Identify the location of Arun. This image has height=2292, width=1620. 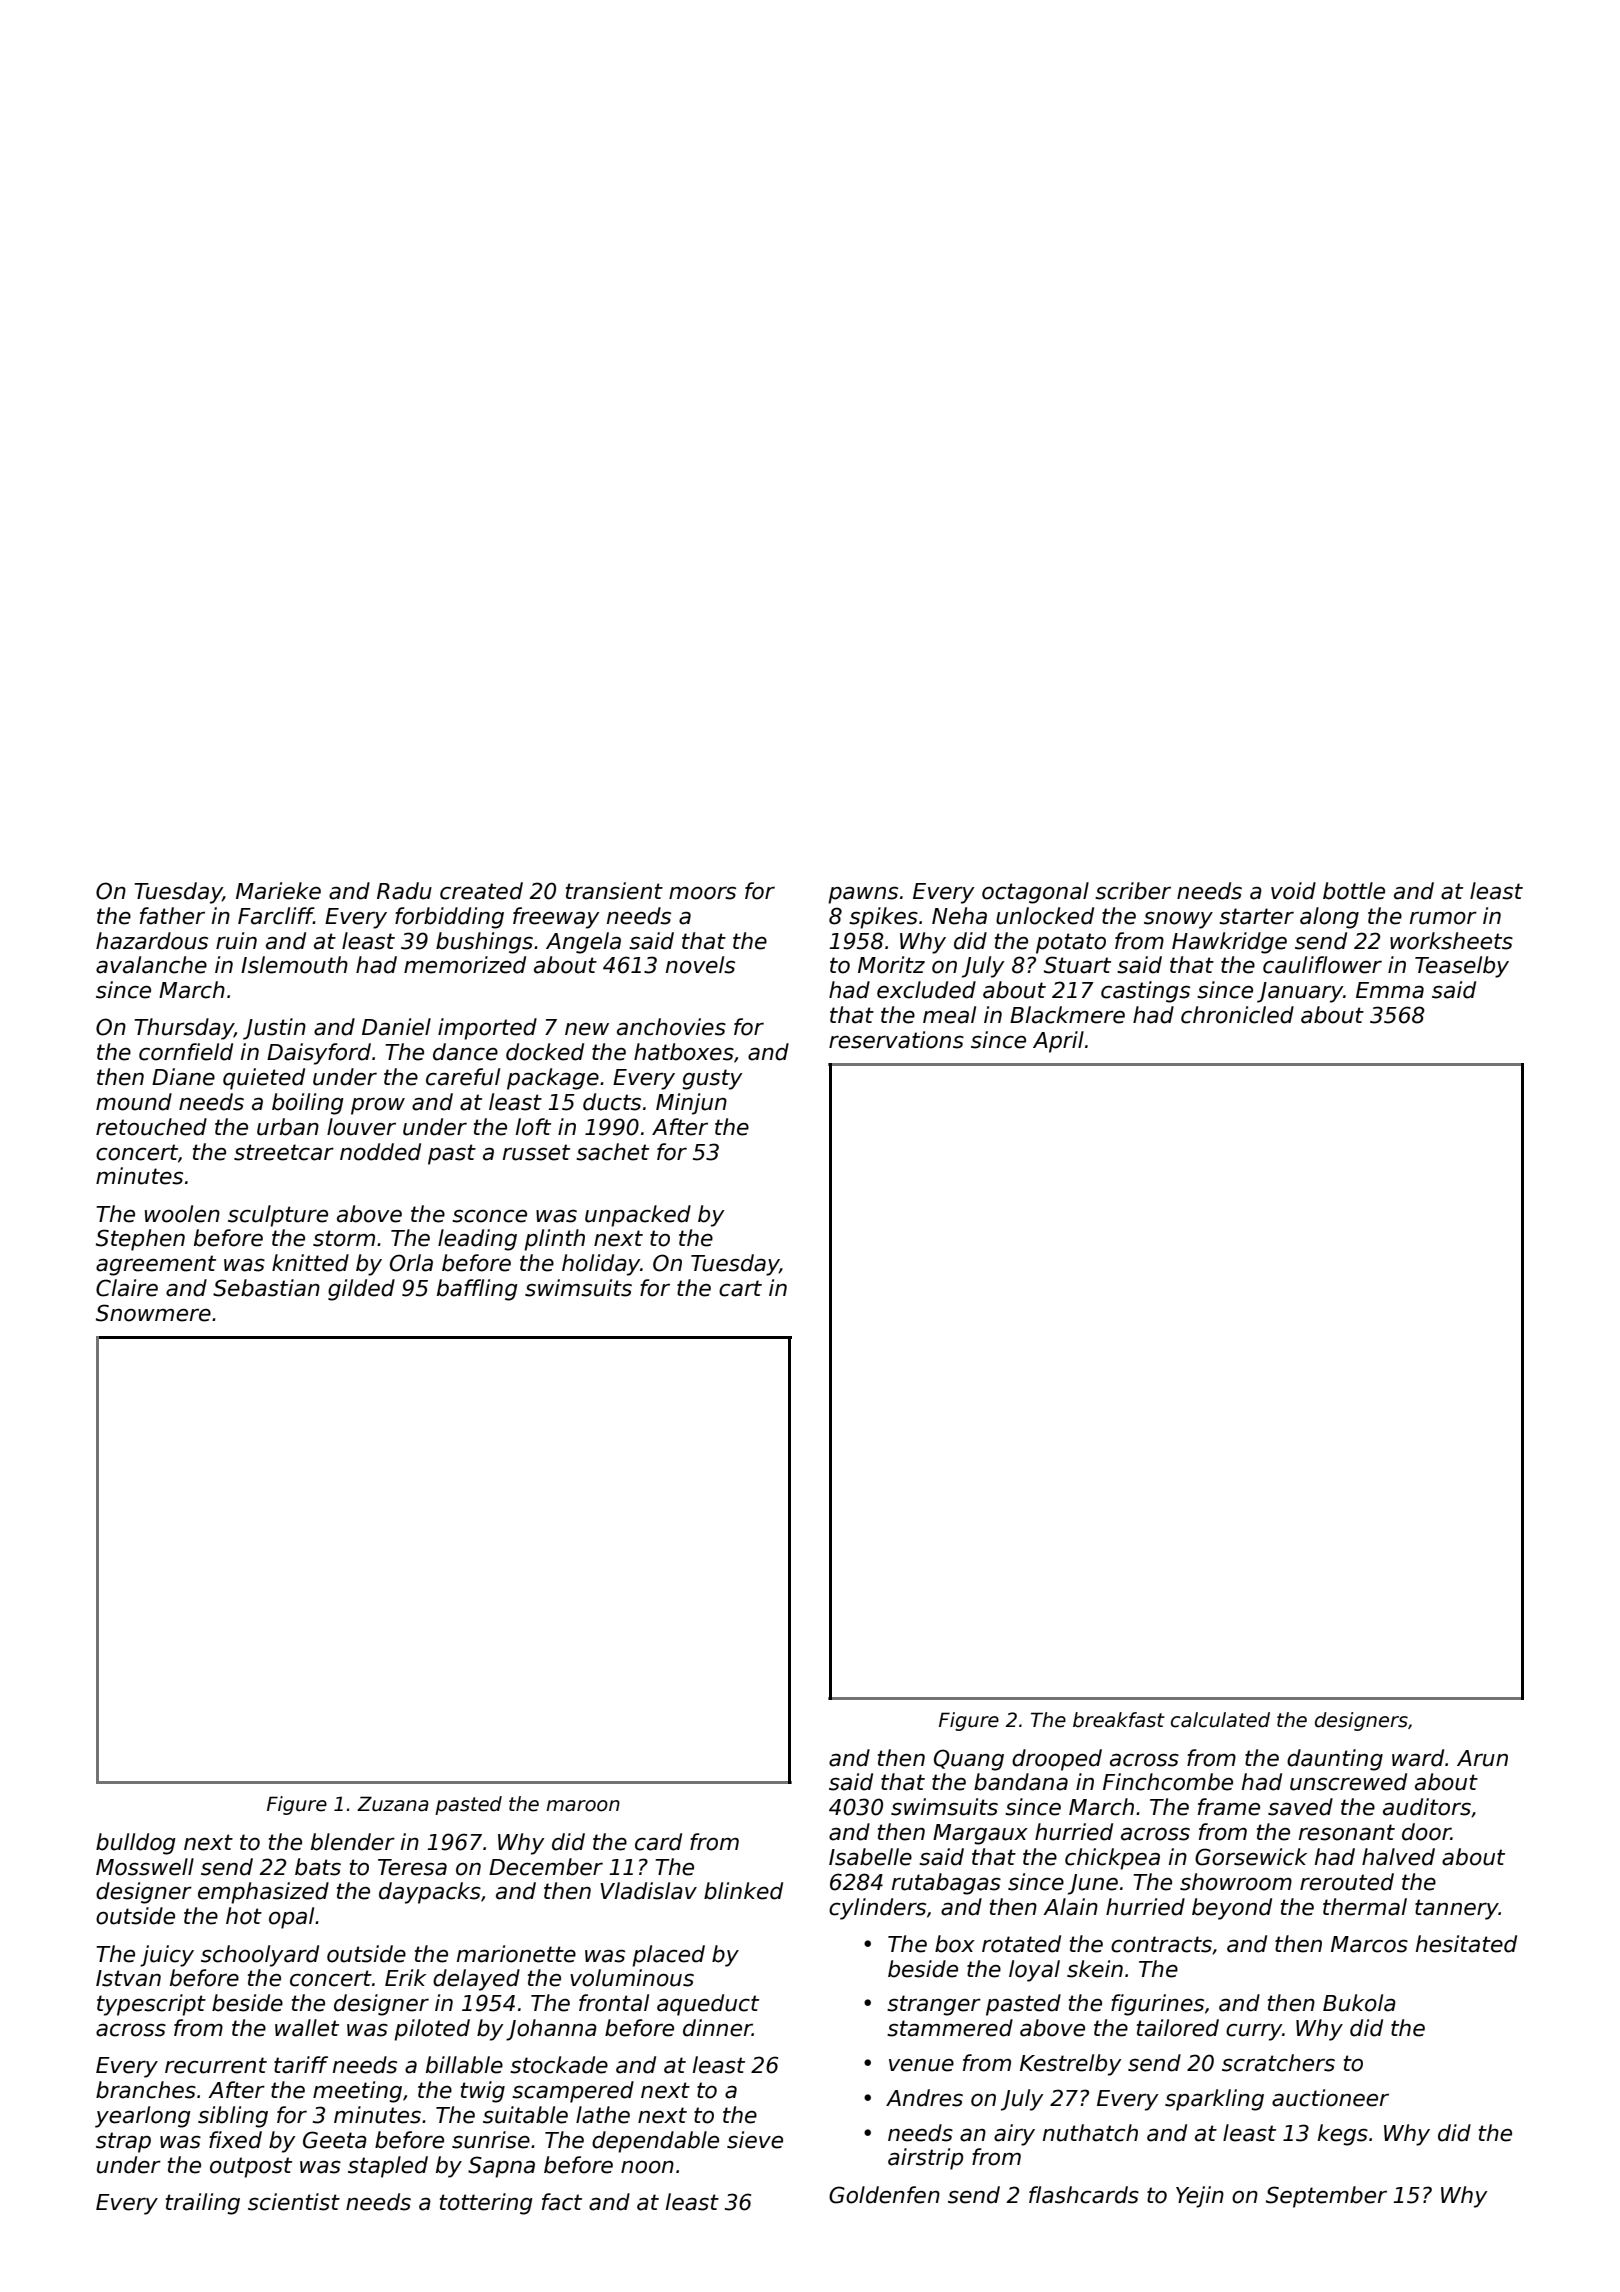
(1482, 1758).
